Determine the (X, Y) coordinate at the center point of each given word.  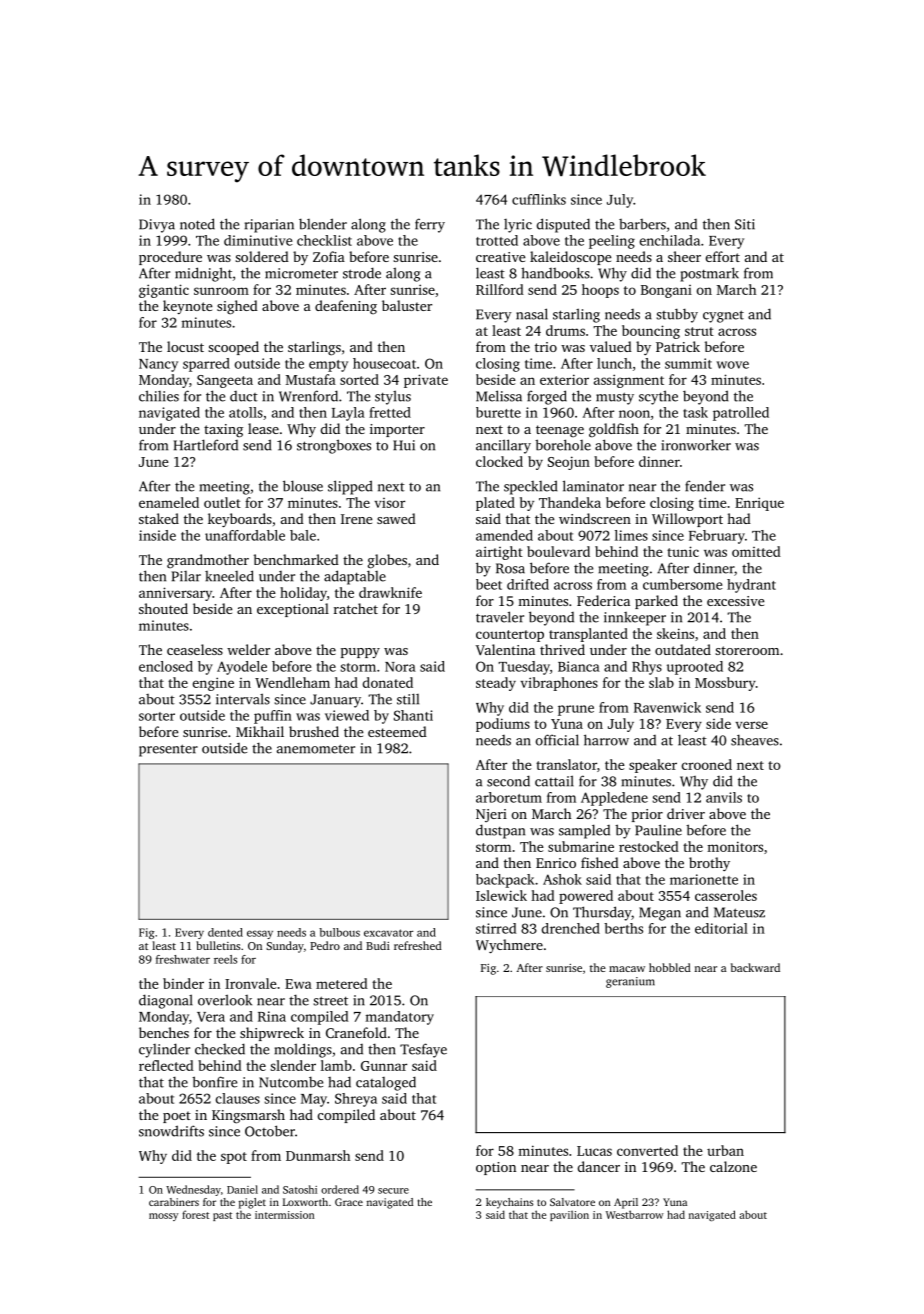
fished (600, 862)
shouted (163, 608)
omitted (756, 551)
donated (388, 682)
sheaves (755, 740)
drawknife (390, 592)
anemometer (316, 749)
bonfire (214, 1082)
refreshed (418, 945)
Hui (404, 445)
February (717, 537)
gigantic (164, 291)
